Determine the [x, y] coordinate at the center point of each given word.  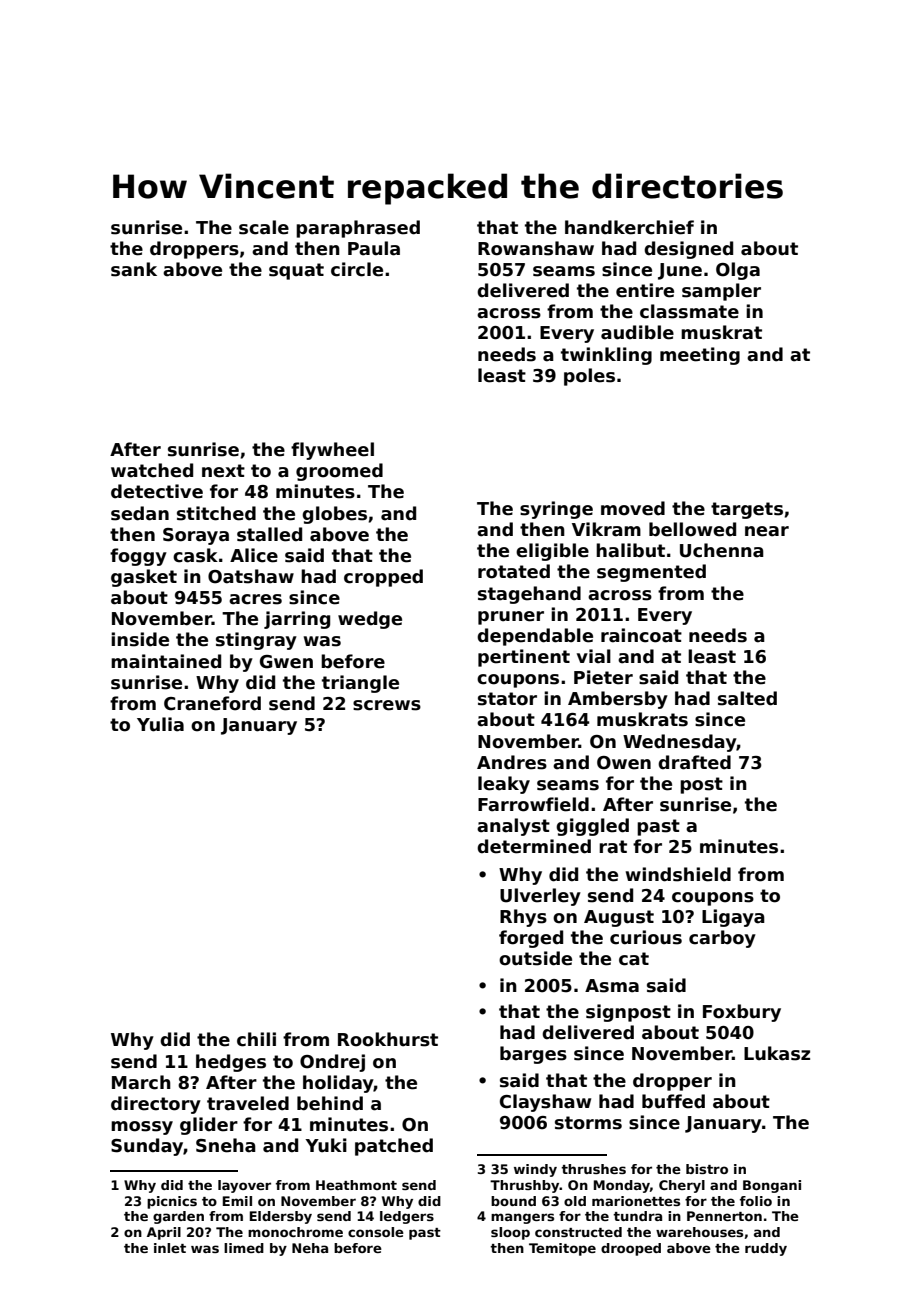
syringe [556, 510]
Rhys [523, 918]
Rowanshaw [536, 248]
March [141, 1082]
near [767, 531]
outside [535, 958]
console [376, 1232]
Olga [738, 271]
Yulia [160, 724]
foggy [138, 557]
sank [134, 269]
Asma [612, 986]
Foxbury [742, 1013]
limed [244, 1248]
